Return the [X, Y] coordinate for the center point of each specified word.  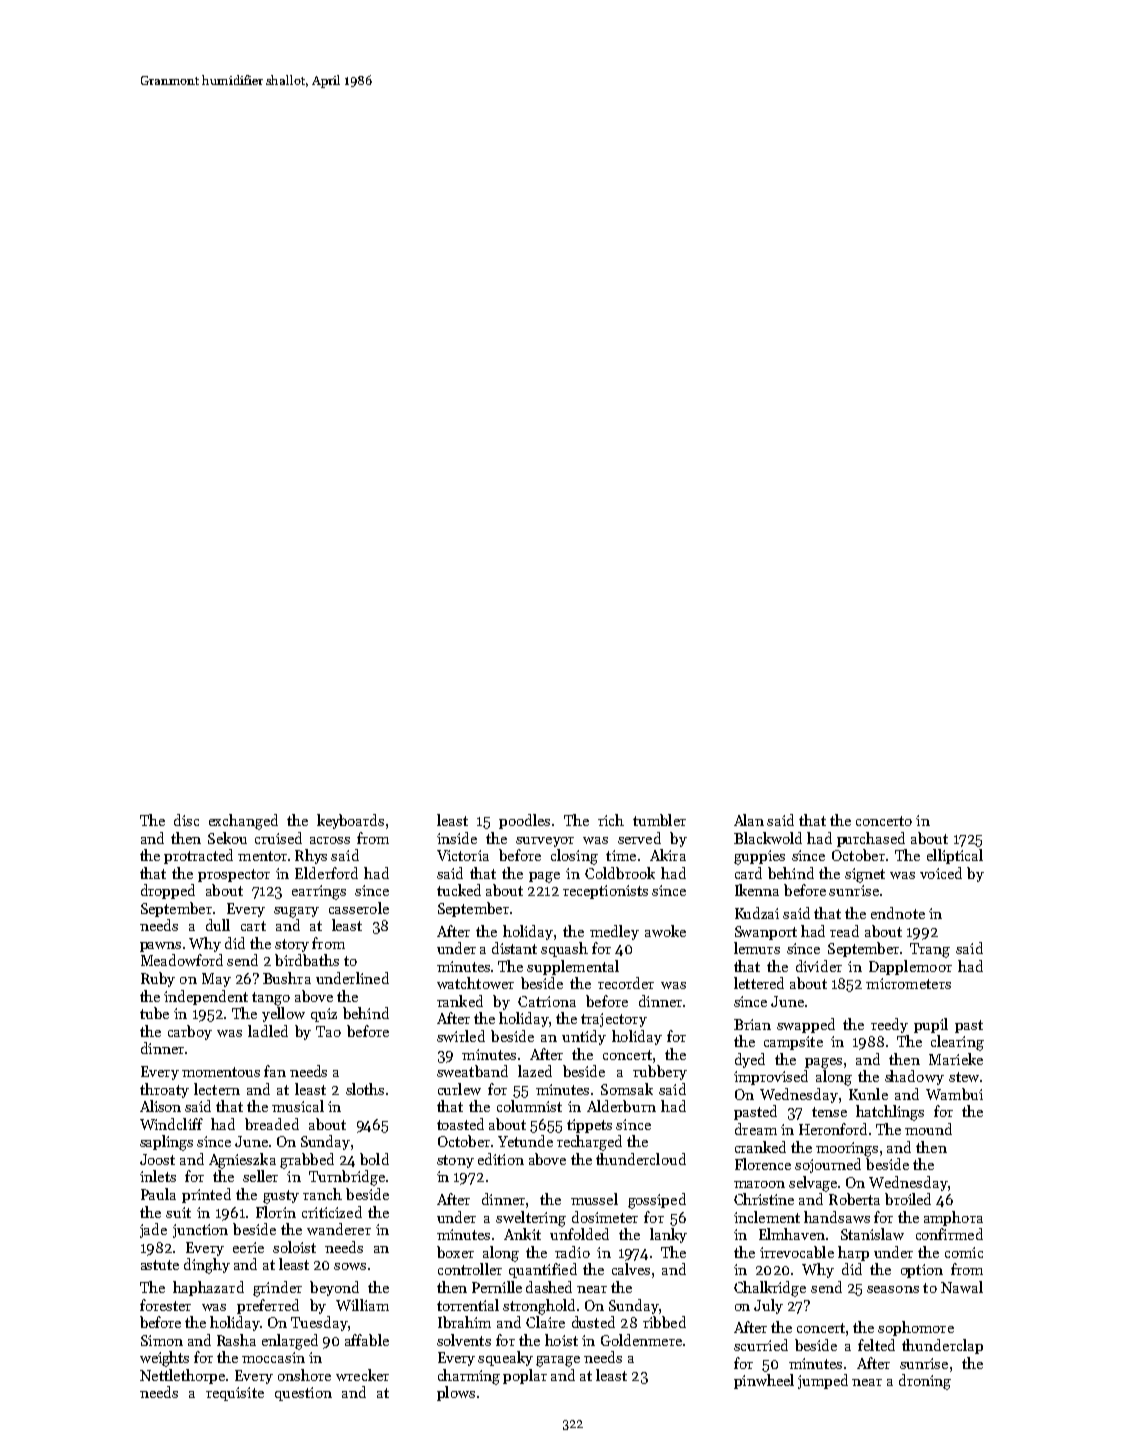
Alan [749, 820]
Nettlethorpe [182, 1376]
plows [456, 1393]
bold [374, 1159]
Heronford [833, 1129]
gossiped [657, 1201]
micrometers [908, 983]
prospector [234, 875]
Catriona [547, 1001]
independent [206, 997]
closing [574, 857]
